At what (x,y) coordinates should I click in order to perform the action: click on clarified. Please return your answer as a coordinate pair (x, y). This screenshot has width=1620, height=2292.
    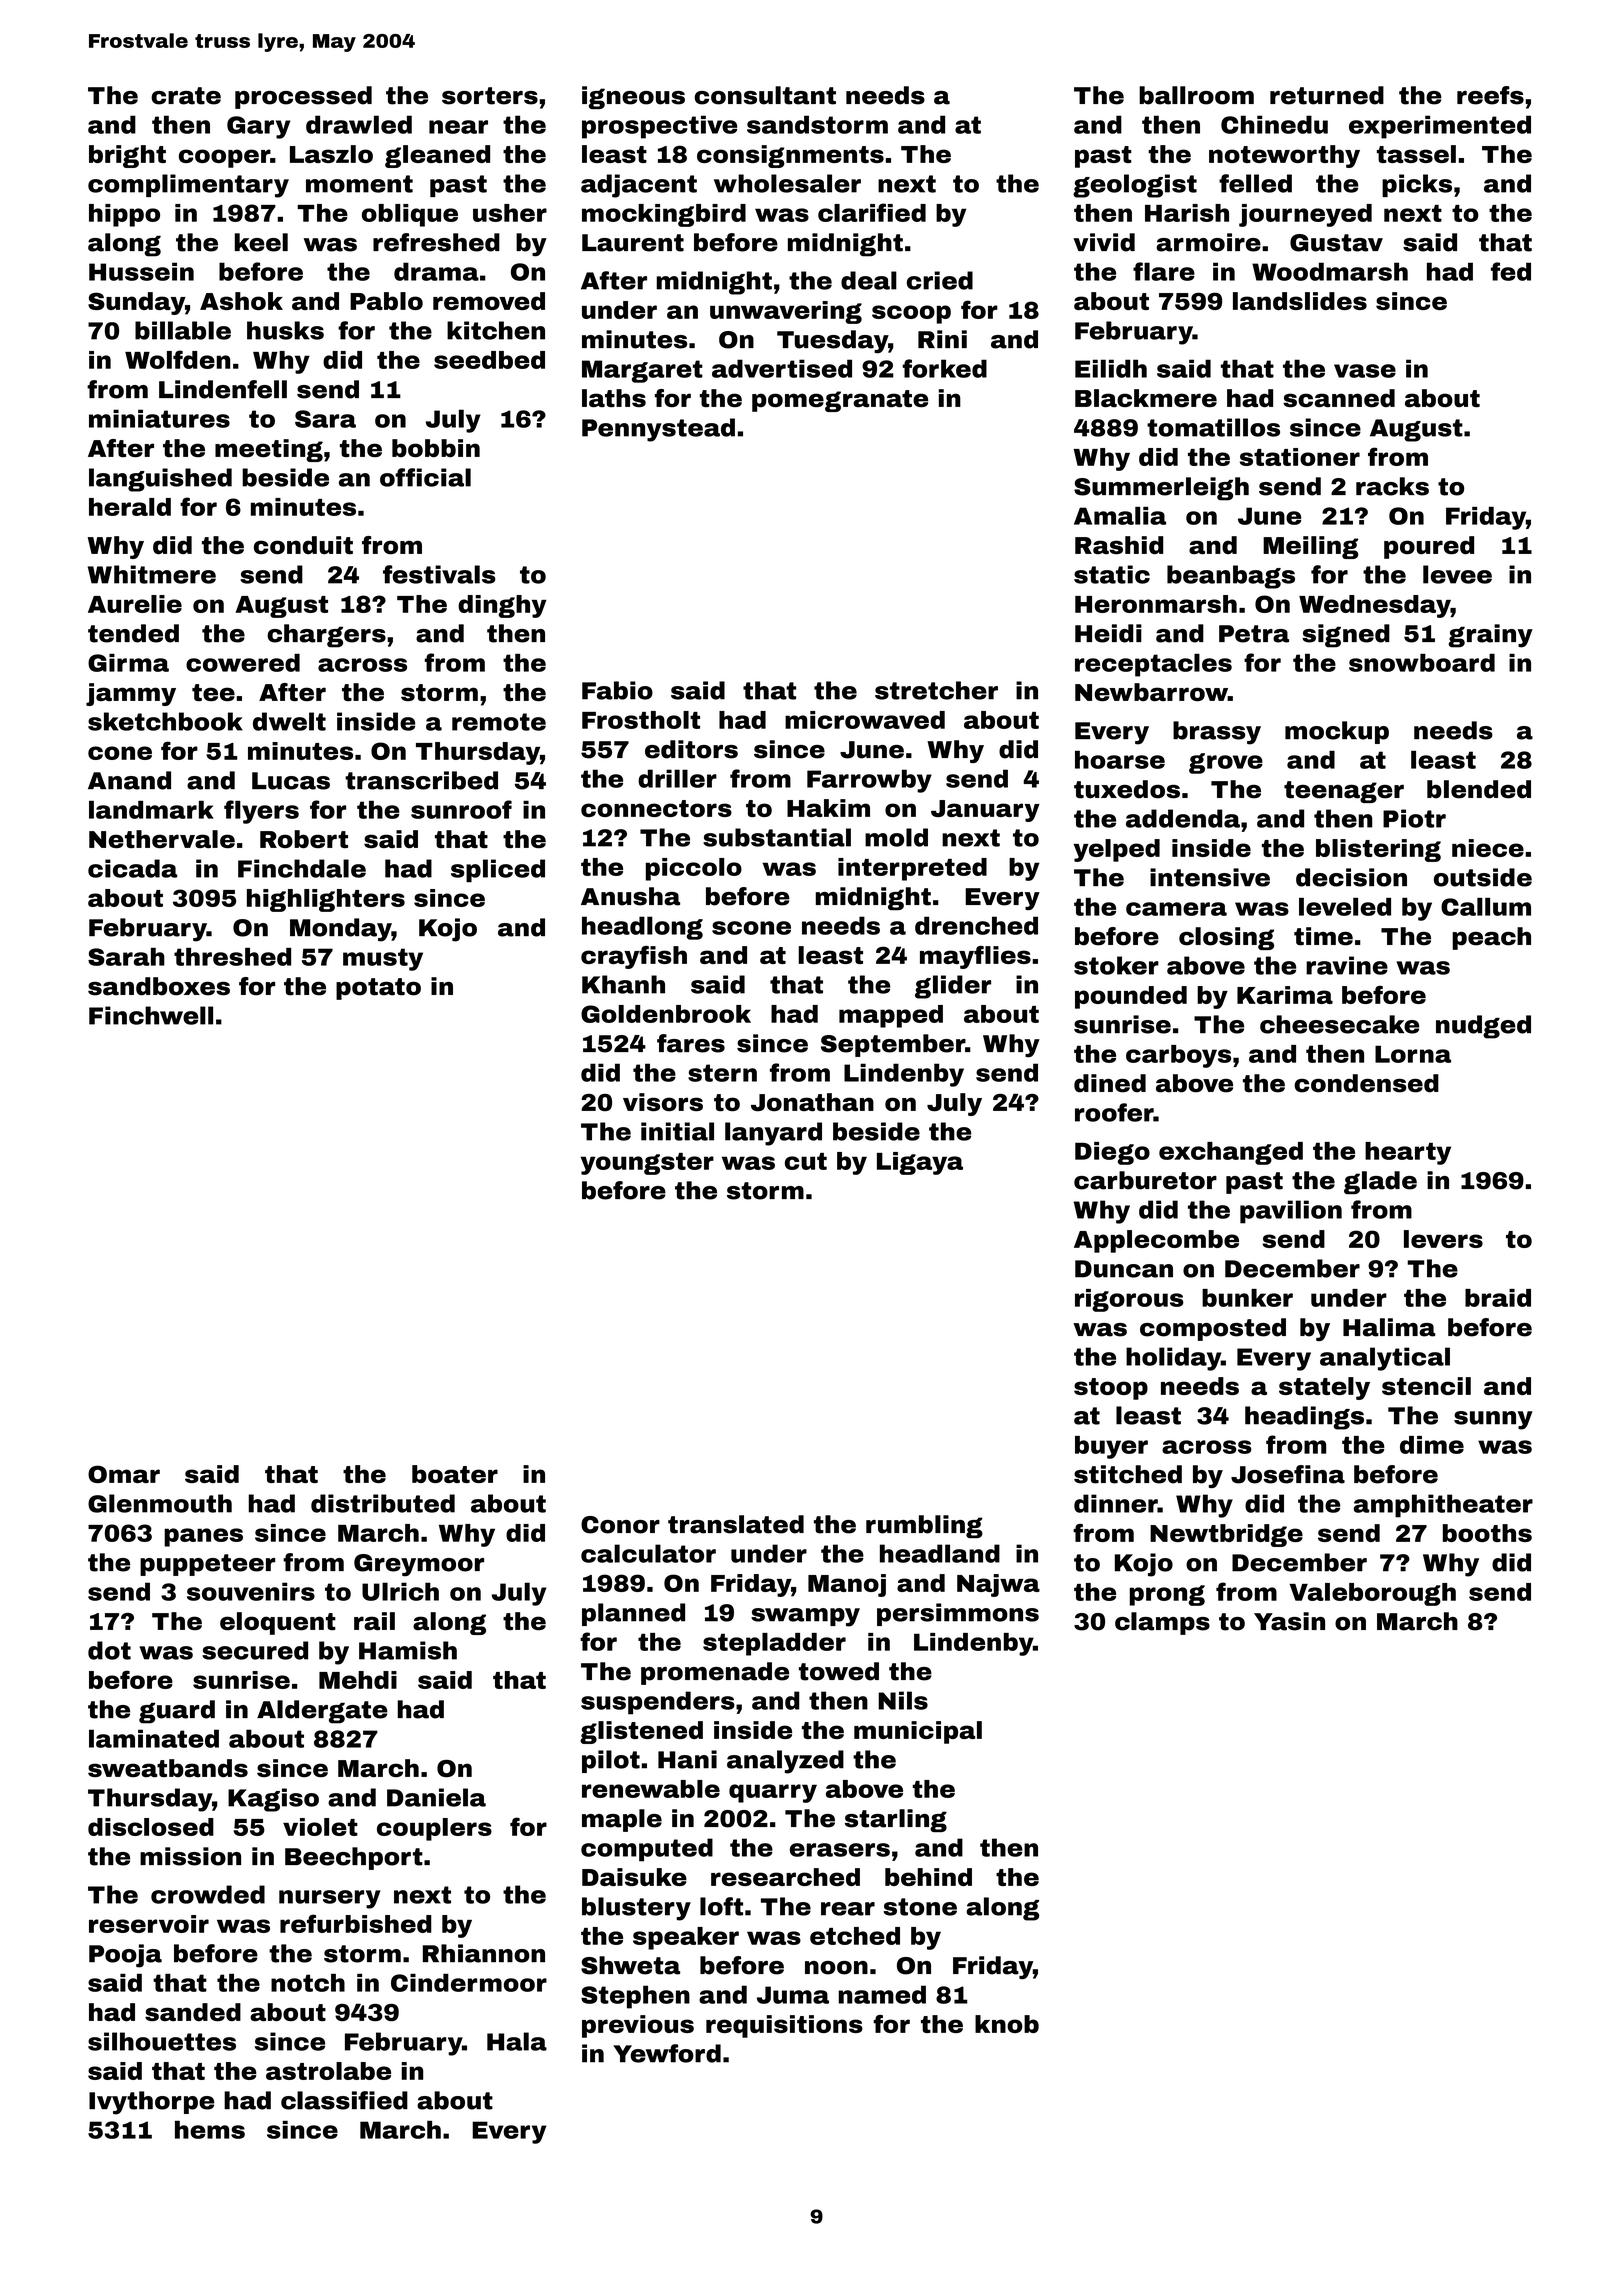
    Looking at the image, I should click on (872, 212).
